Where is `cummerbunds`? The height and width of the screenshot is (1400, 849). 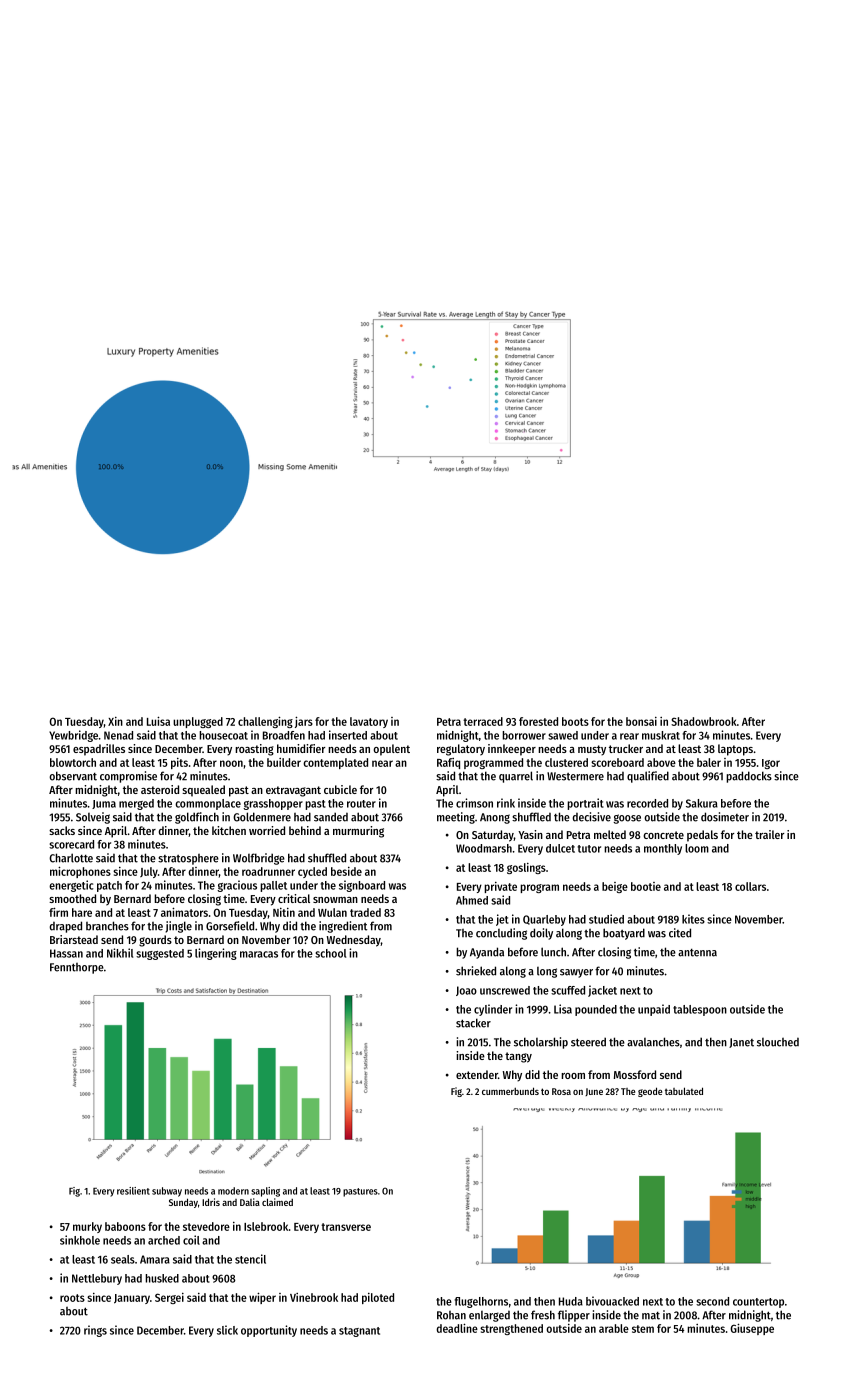 cummerbunds is located at coordinates (510, 1091).
